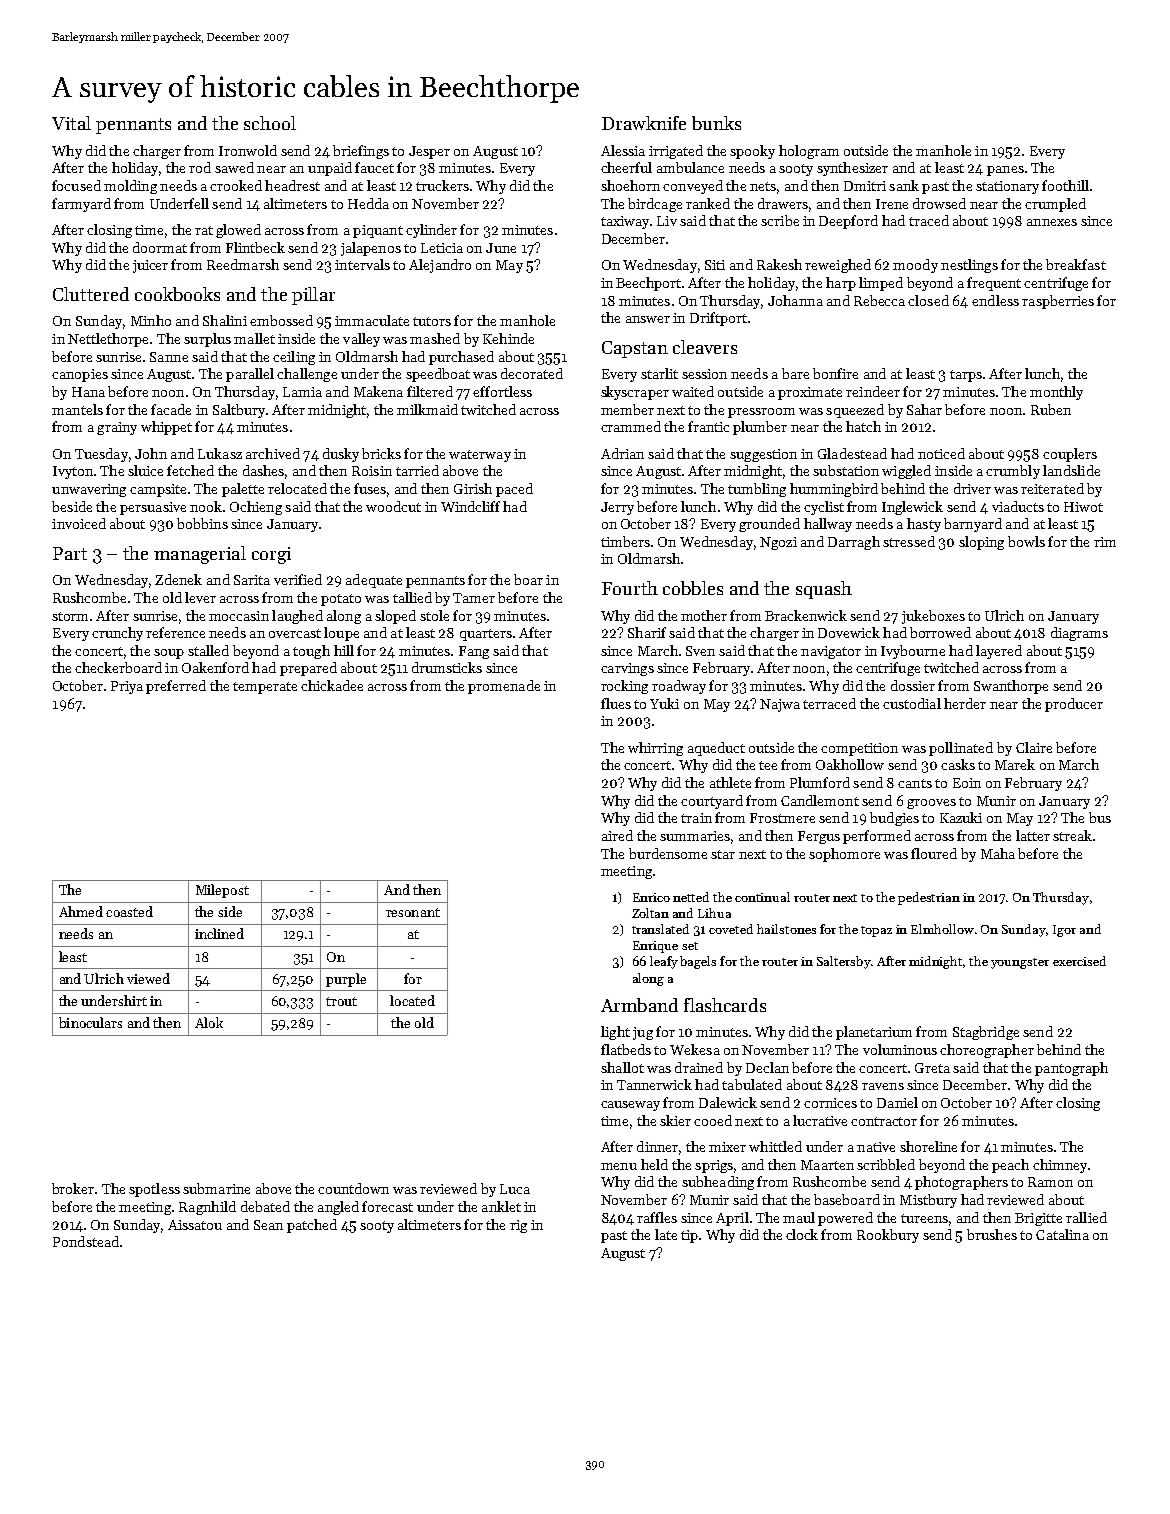 Image resolution: width=1170 pixels, height=1514 pixels. What do you see at coordinates (704, 374) in the screenshot?
I see `session` at bounding box center [704, 374].
